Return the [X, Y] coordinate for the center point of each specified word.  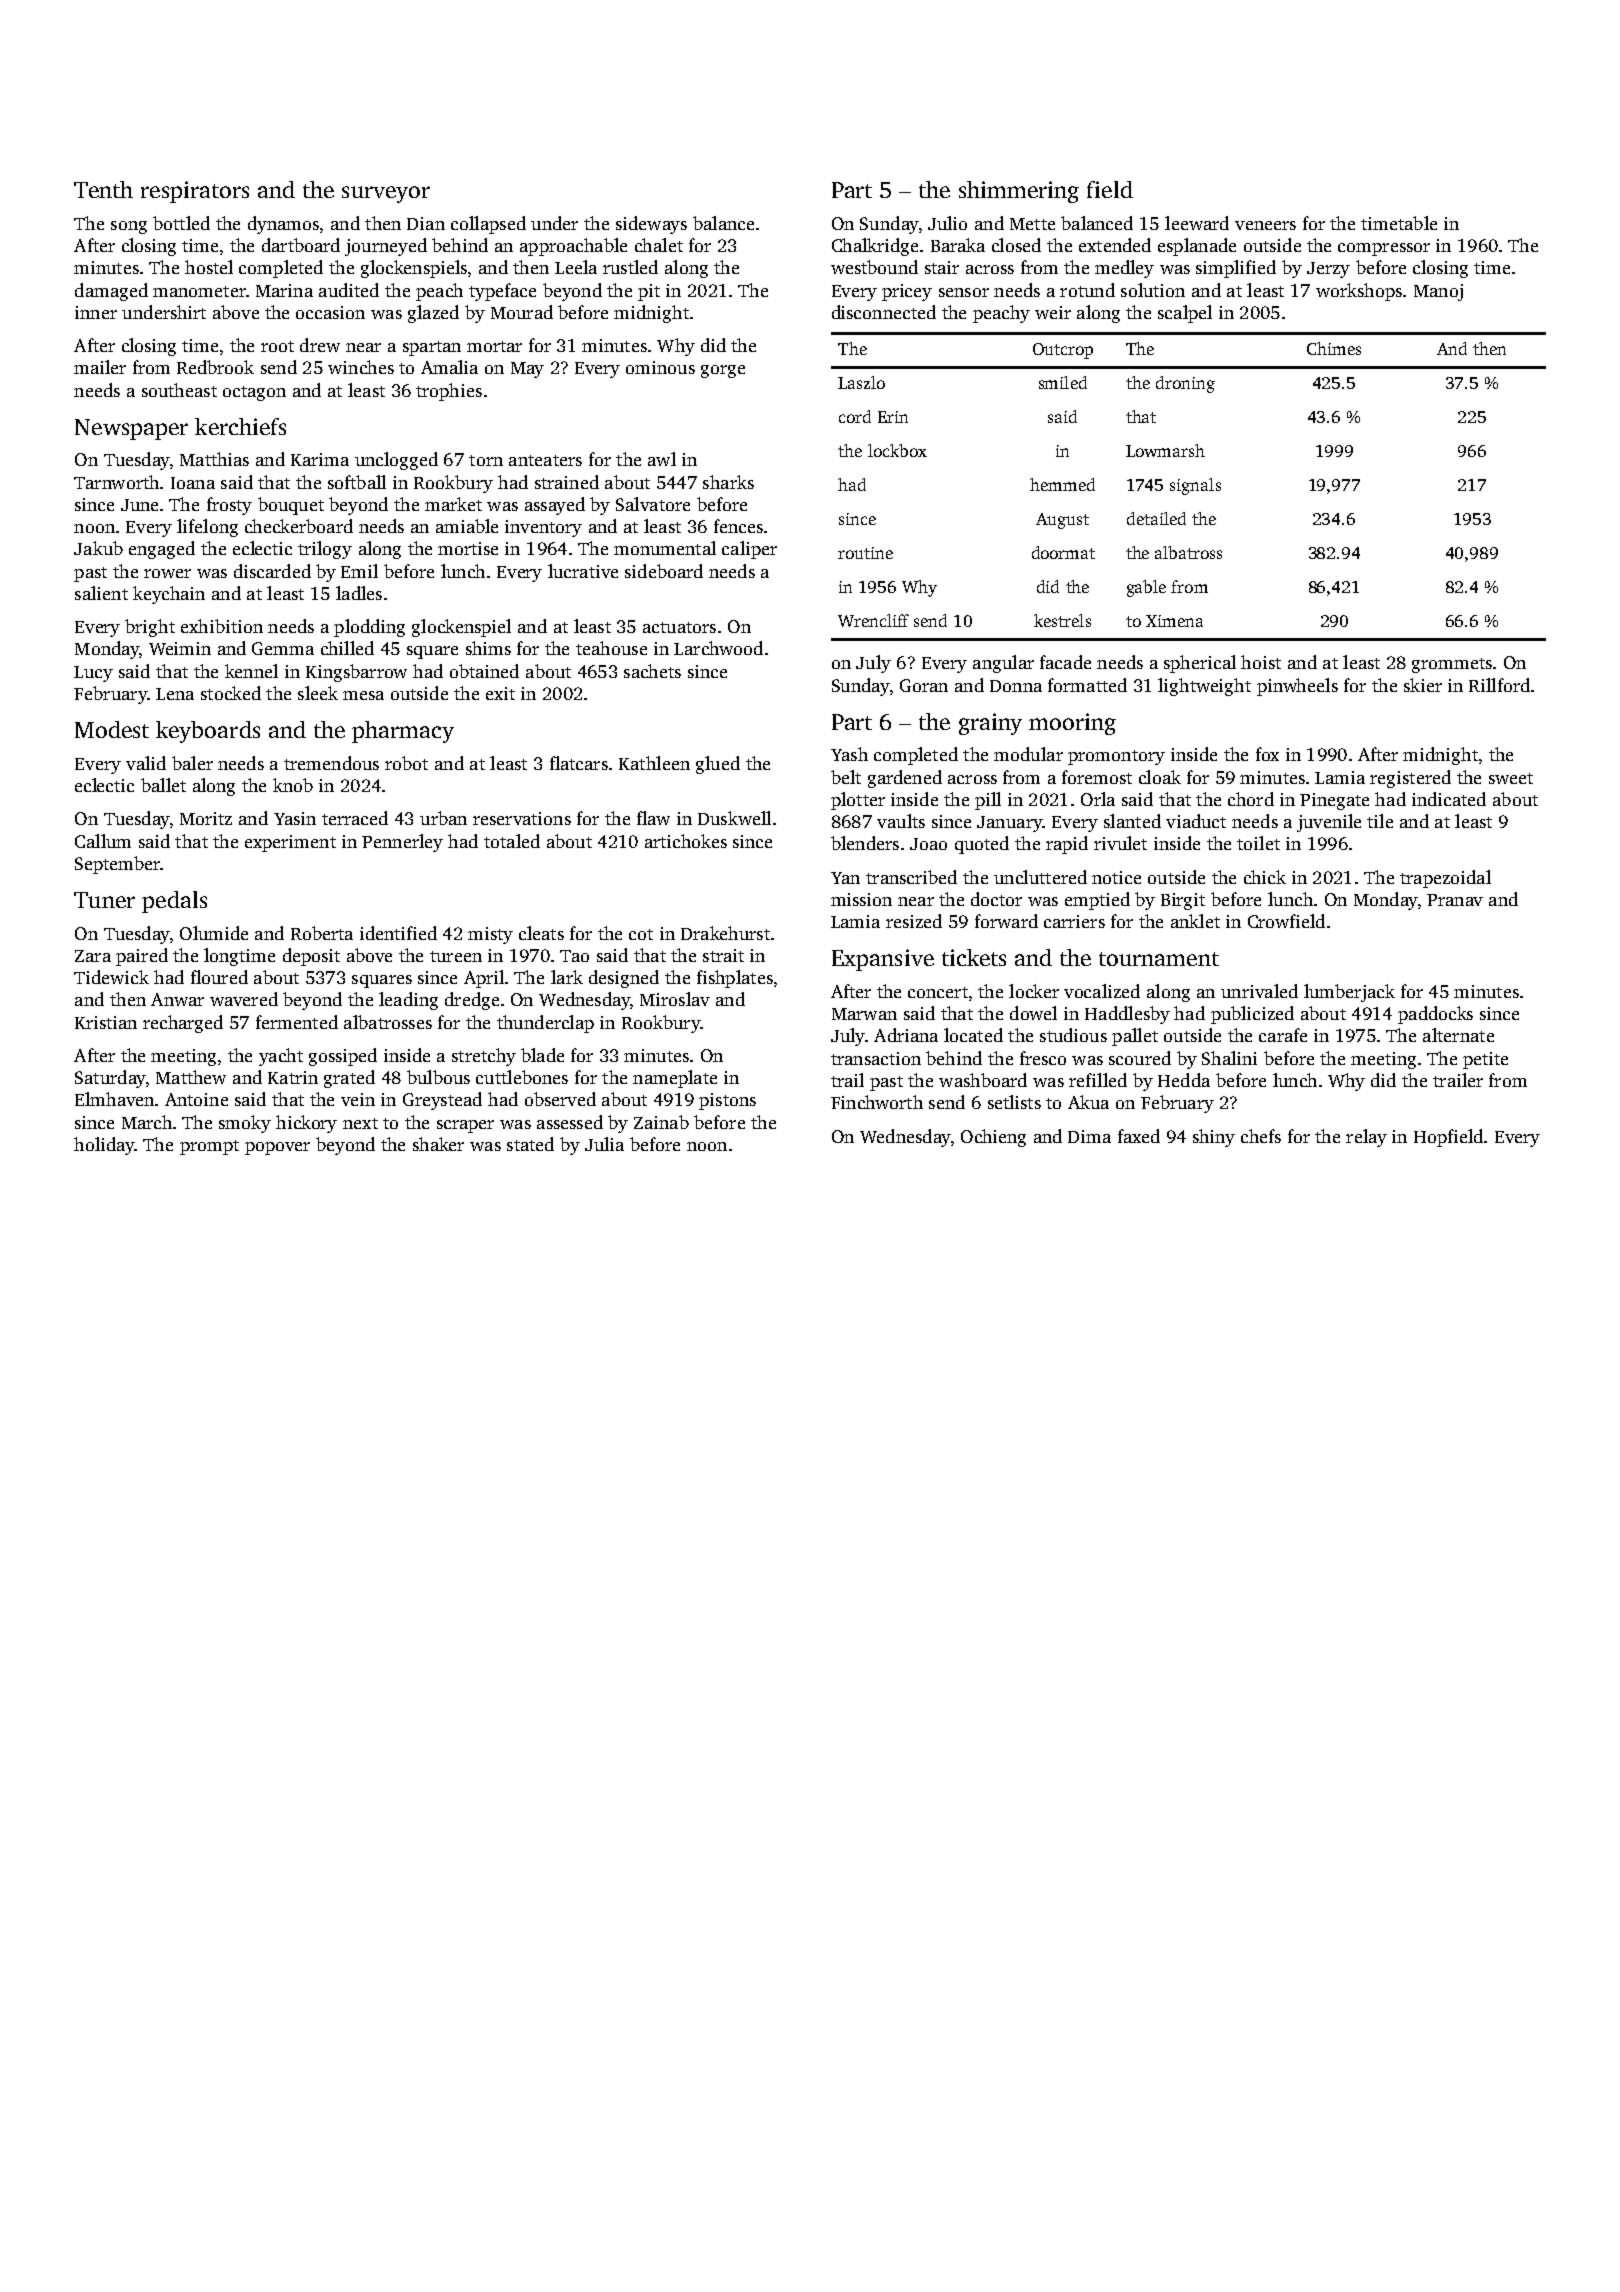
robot [406, 763]
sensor [964, 292]
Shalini [1229, 1058]
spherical [1200, 664]
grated [349, 1079]
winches [361, 367]
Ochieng [993, 1138]
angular [1003, 664]
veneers [1265, 225]
